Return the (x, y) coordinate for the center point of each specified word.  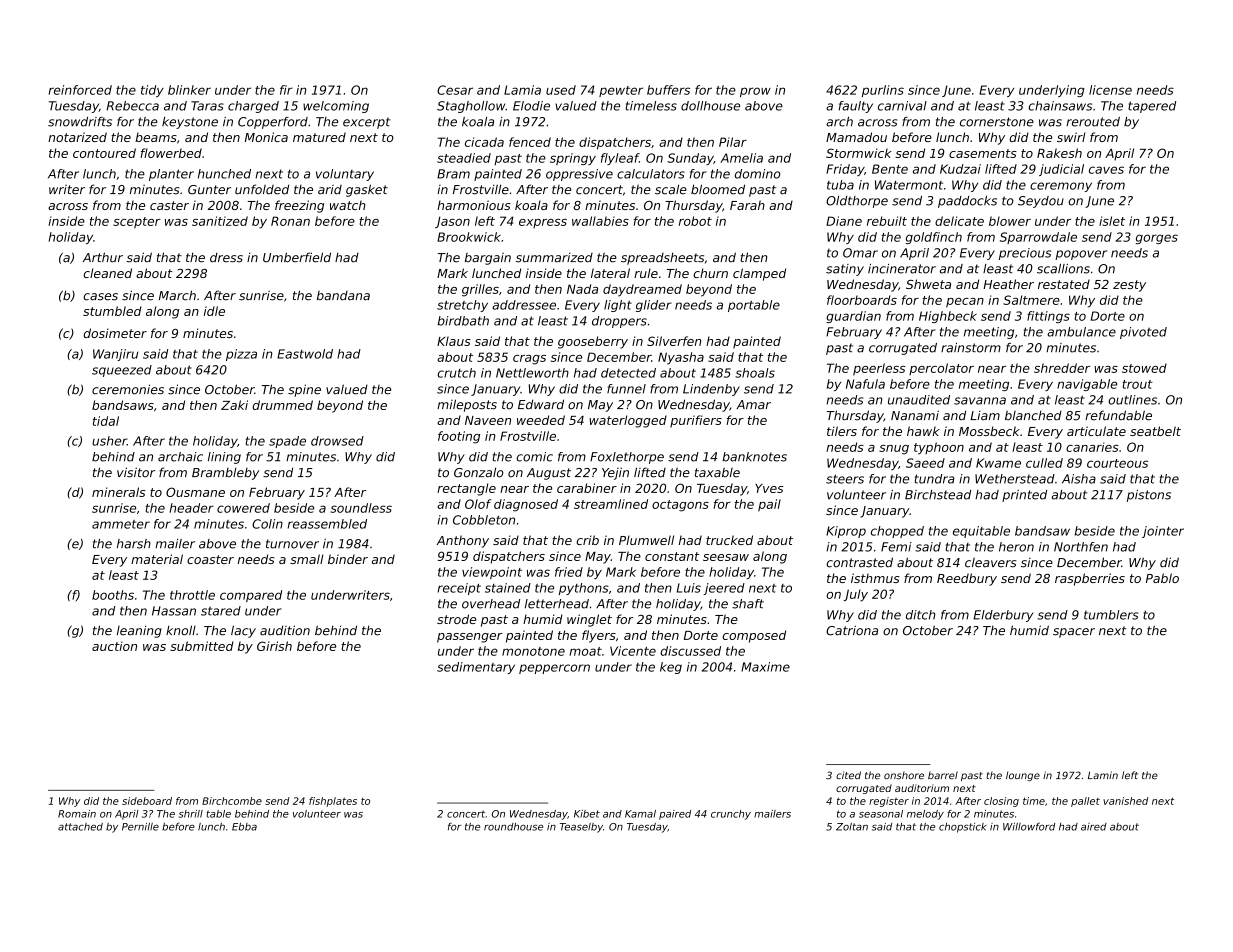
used (561, 90)
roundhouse (513, 827)
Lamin (1103, 775)
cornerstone (997, 122)
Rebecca (133, 106)
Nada (582, 289)
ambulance (1081, 332)
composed (754, 636)
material (157, 559)
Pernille (140, 826)
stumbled (112, 311)
